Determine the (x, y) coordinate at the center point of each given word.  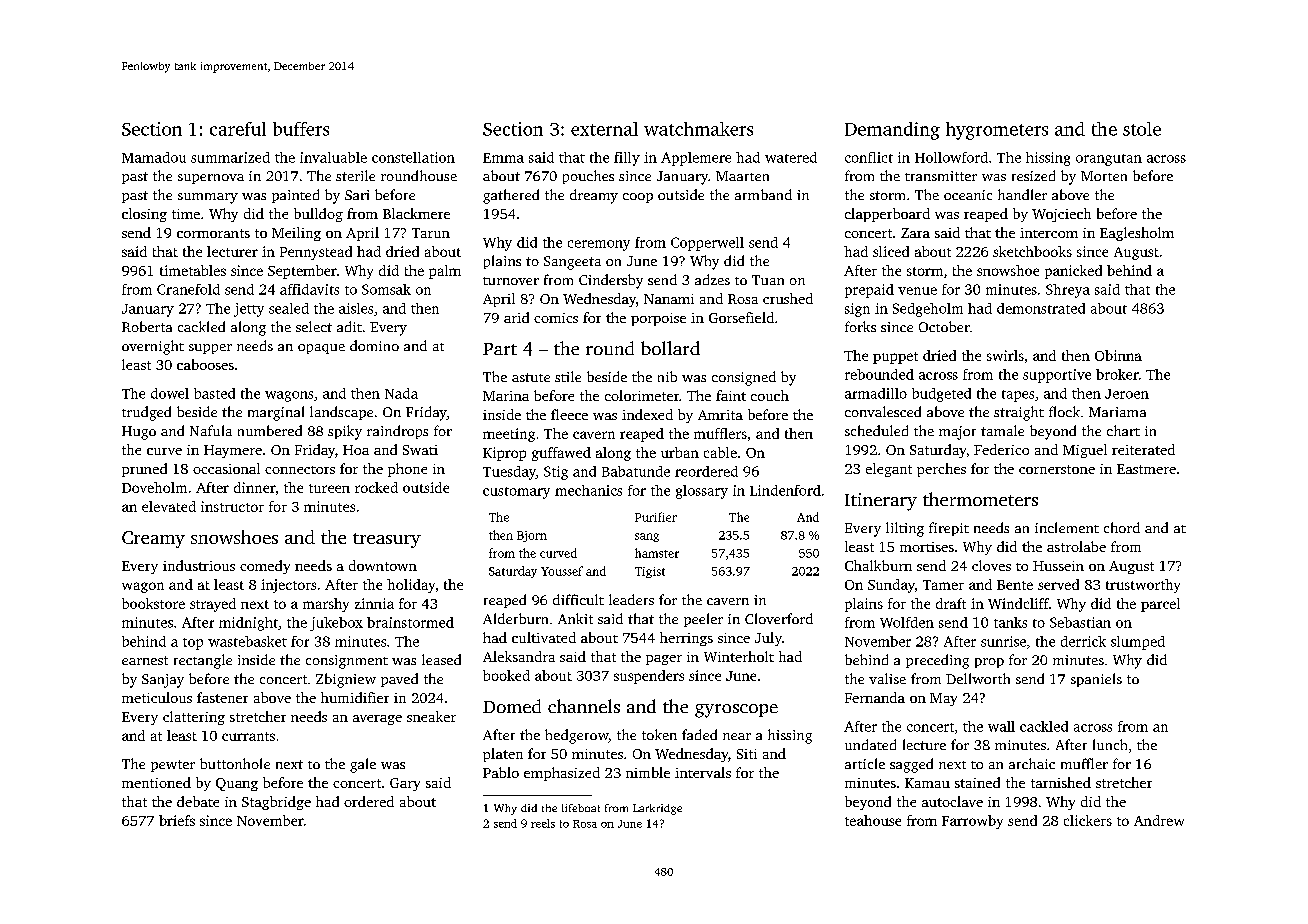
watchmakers (698, 129)
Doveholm (154, 487)
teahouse (873, 820)
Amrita (720, 415)
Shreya (1068, 291)
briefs (177, 820)
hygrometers (997, 131)
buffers (301, 129)
